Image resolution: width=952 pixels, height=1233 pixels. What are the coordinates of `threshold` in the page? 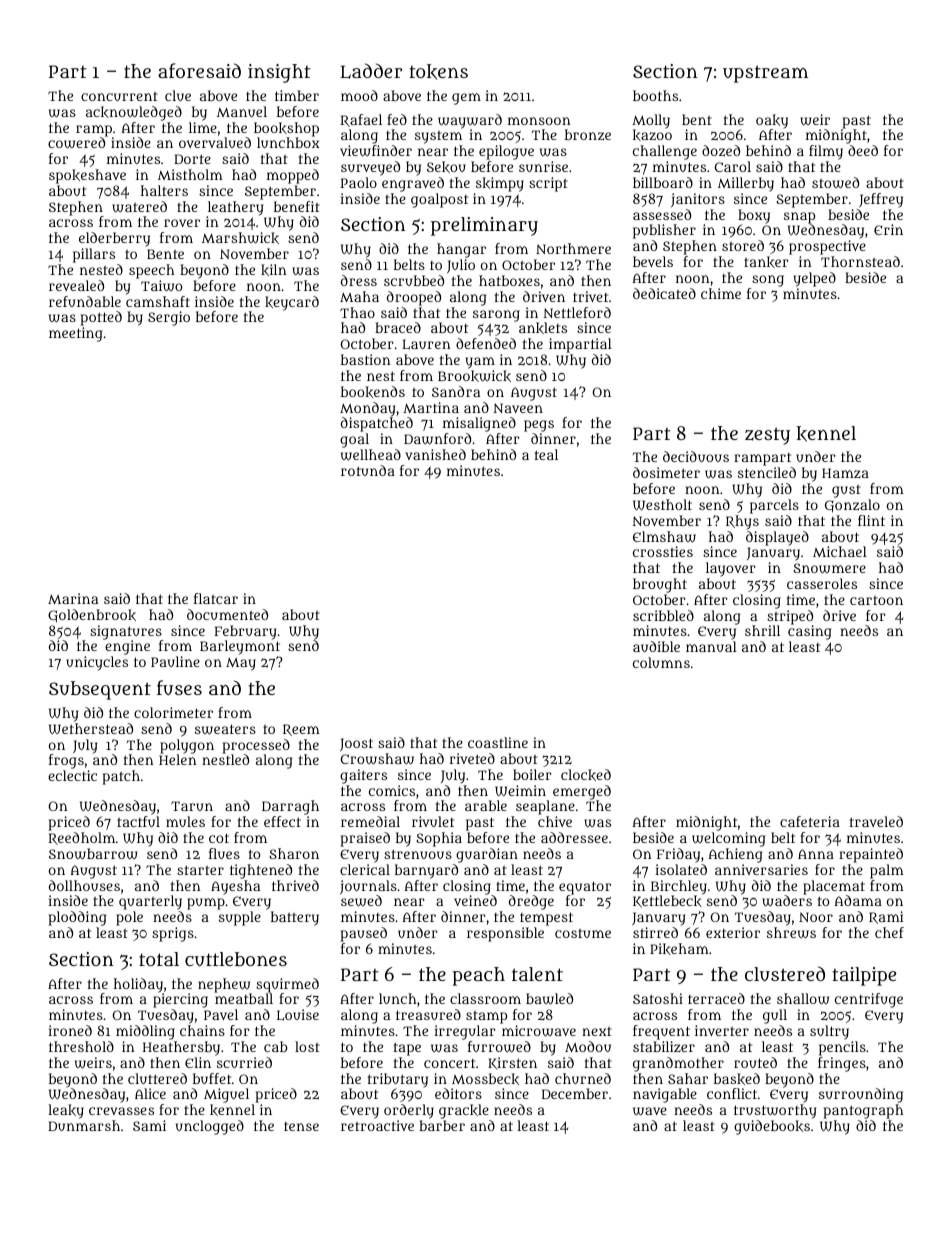 It's located at (81, 1046).
